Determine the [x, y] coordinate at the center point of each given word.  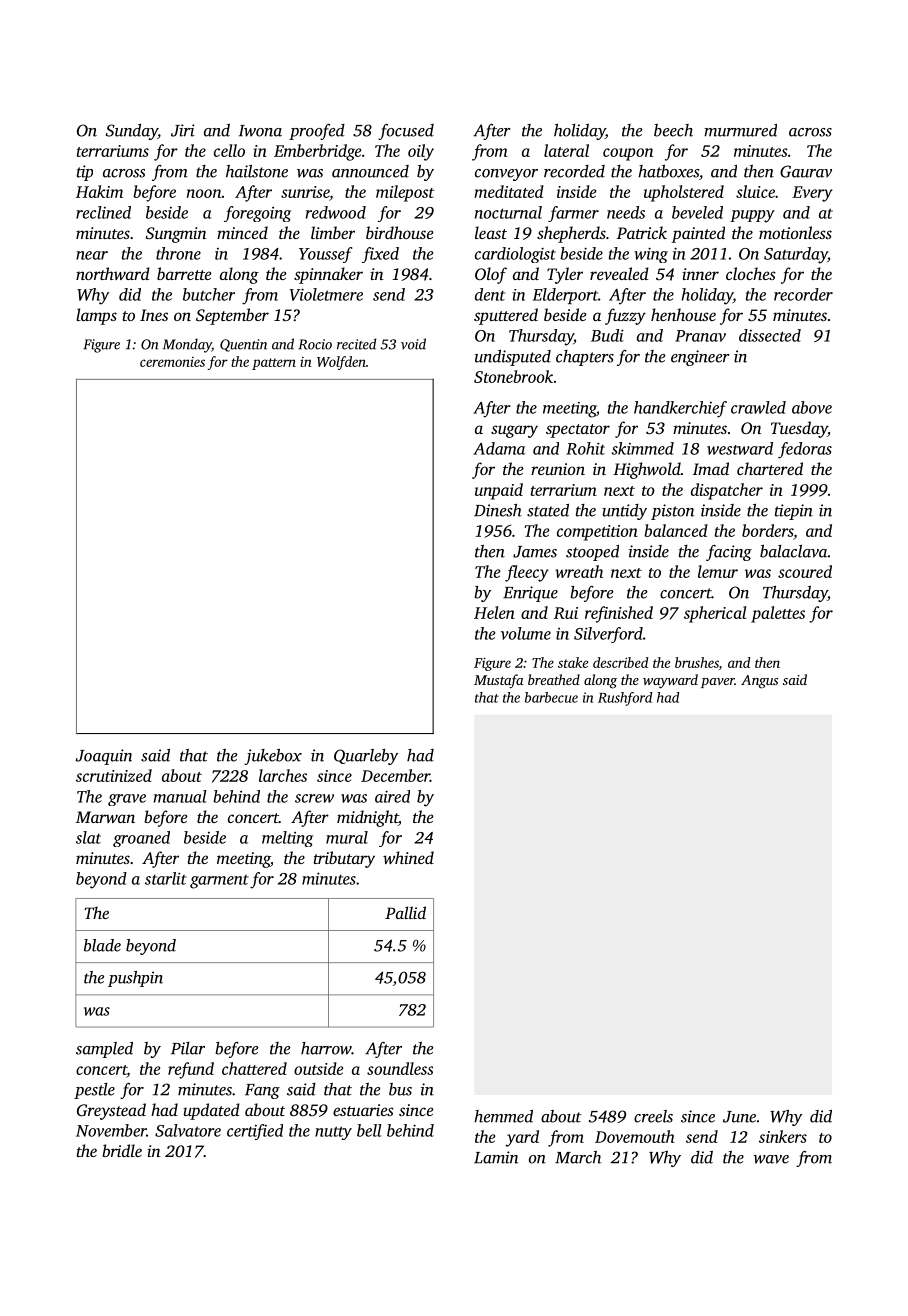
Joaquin [104, 757]
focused [406, 132]
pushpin [135, 979]
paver [718, 683]
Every [812, 194]
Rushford [625, 699]
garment [219, 882]
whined [408, 857]
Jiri [183, 130]
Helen [494, 612]
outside [318, 1068]
